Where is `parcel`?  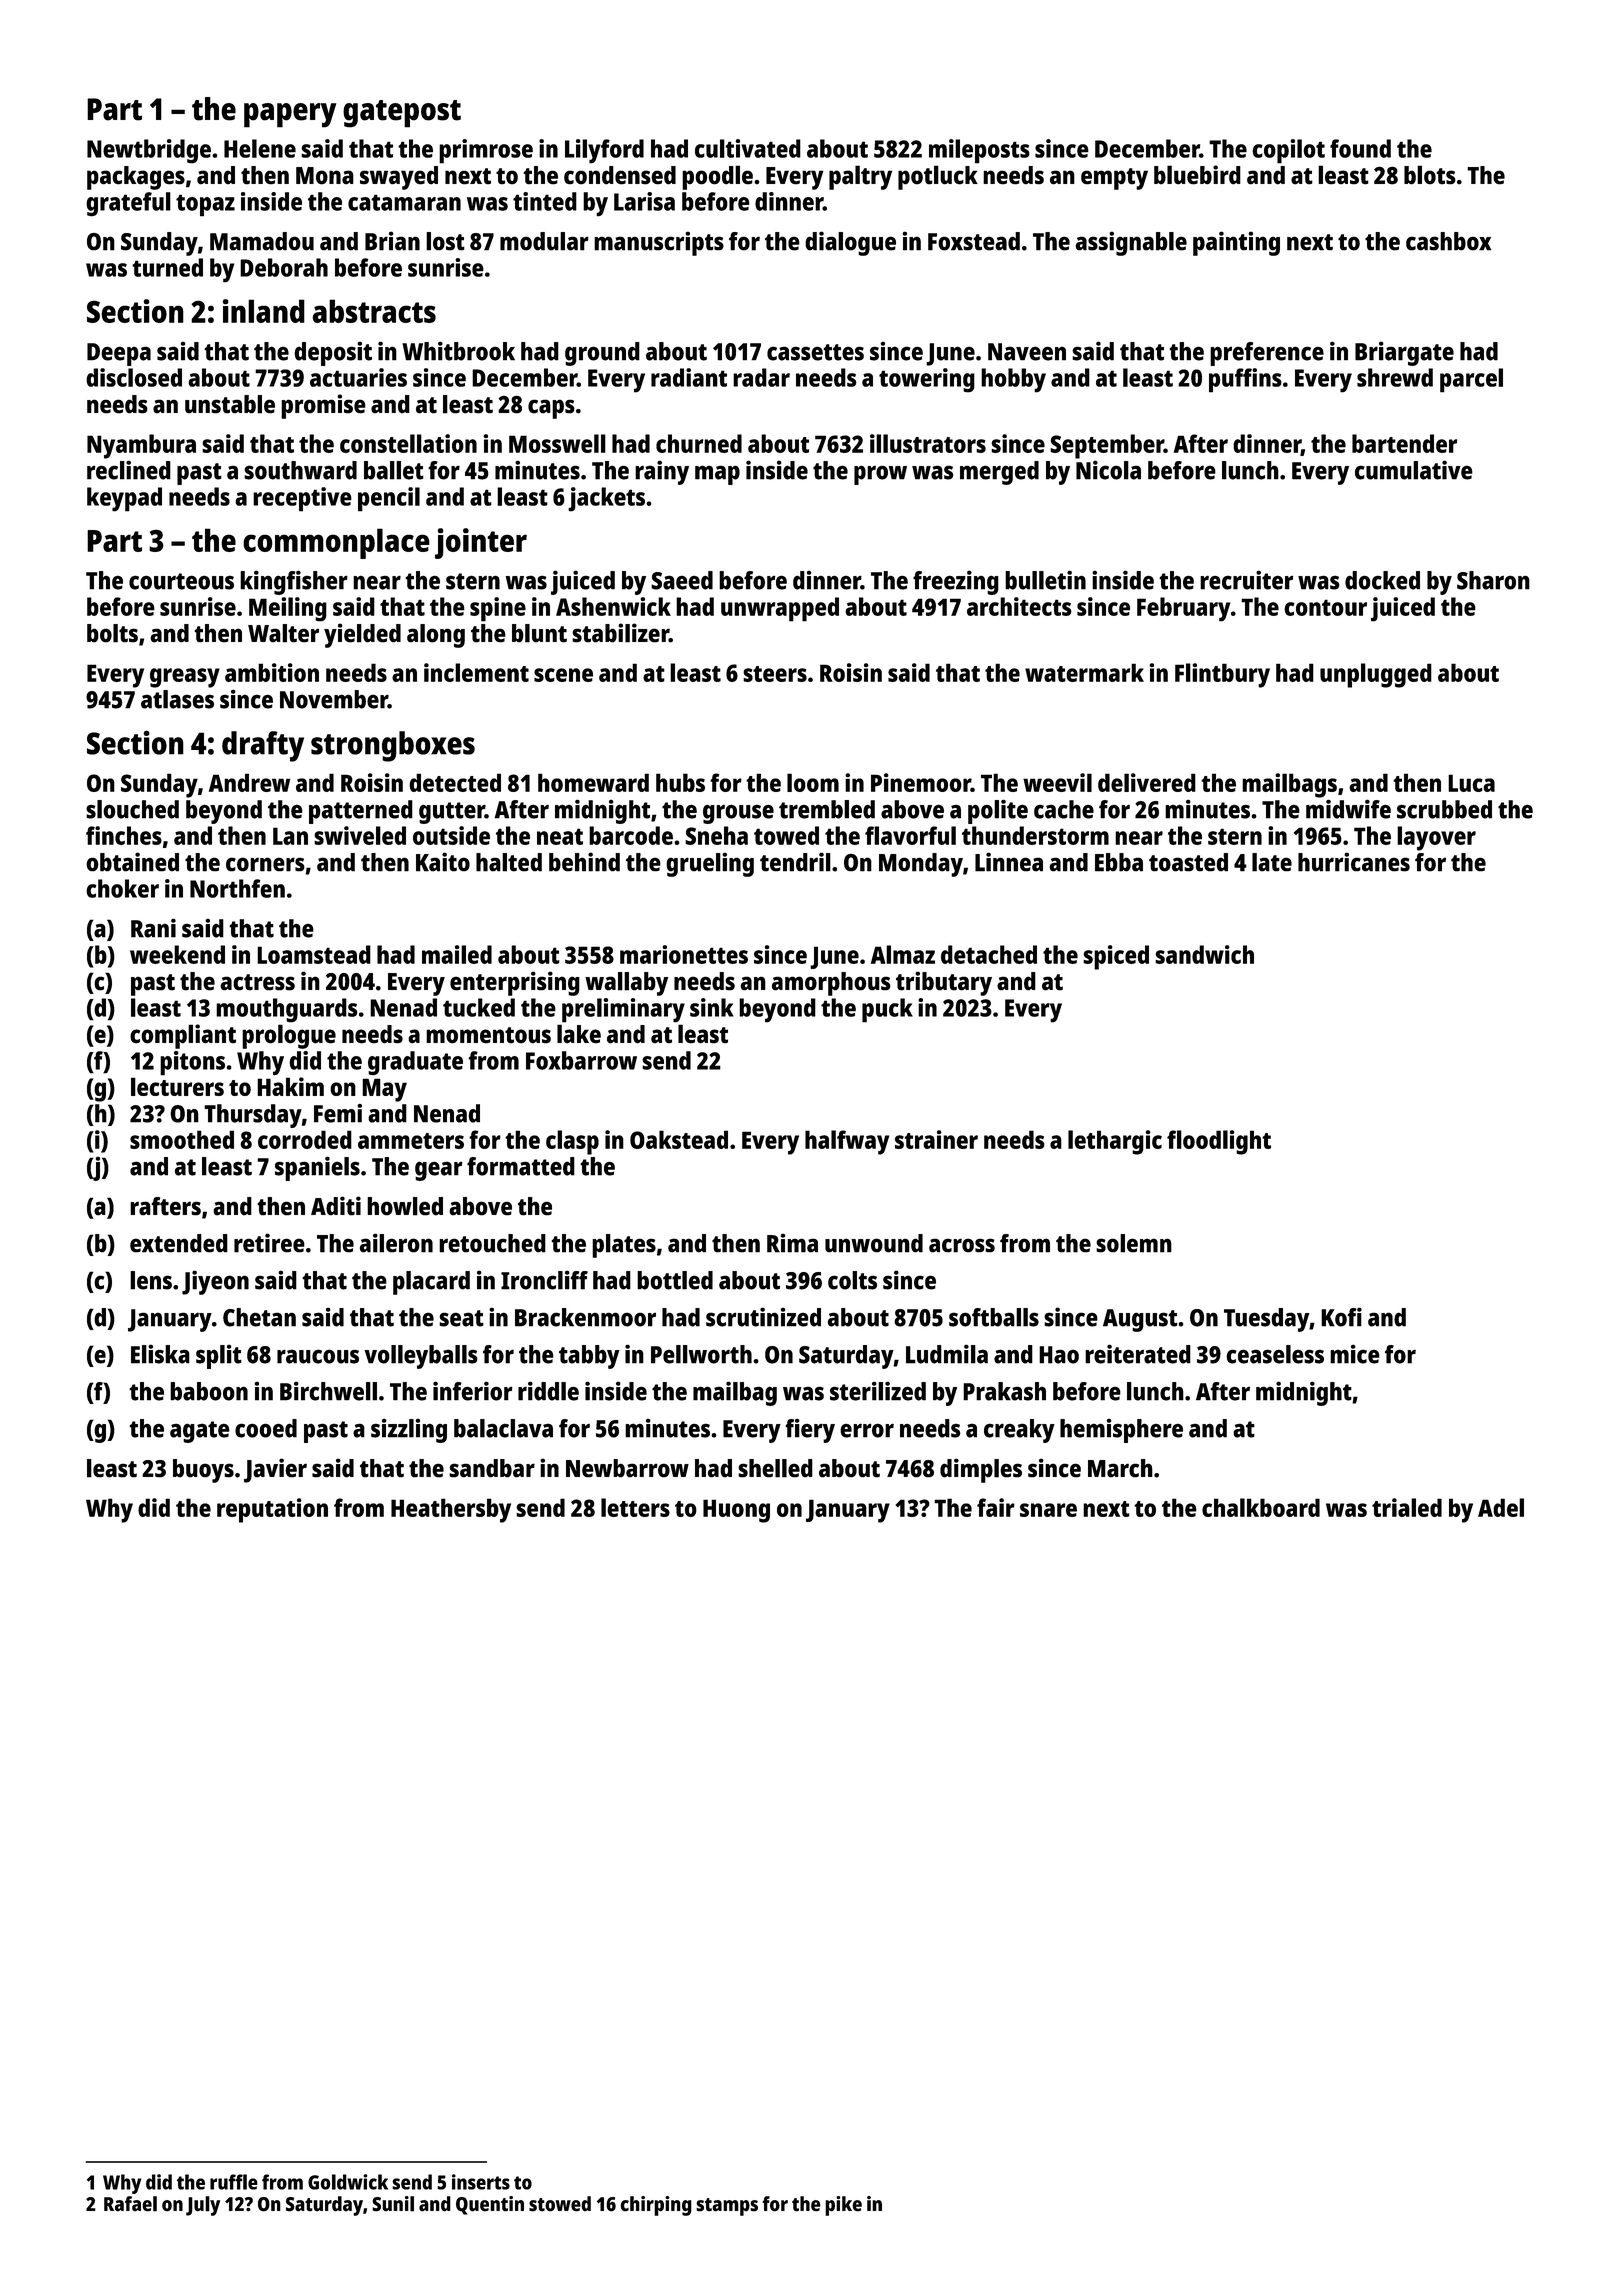 parcel is located at coordinates (1471, 380).
